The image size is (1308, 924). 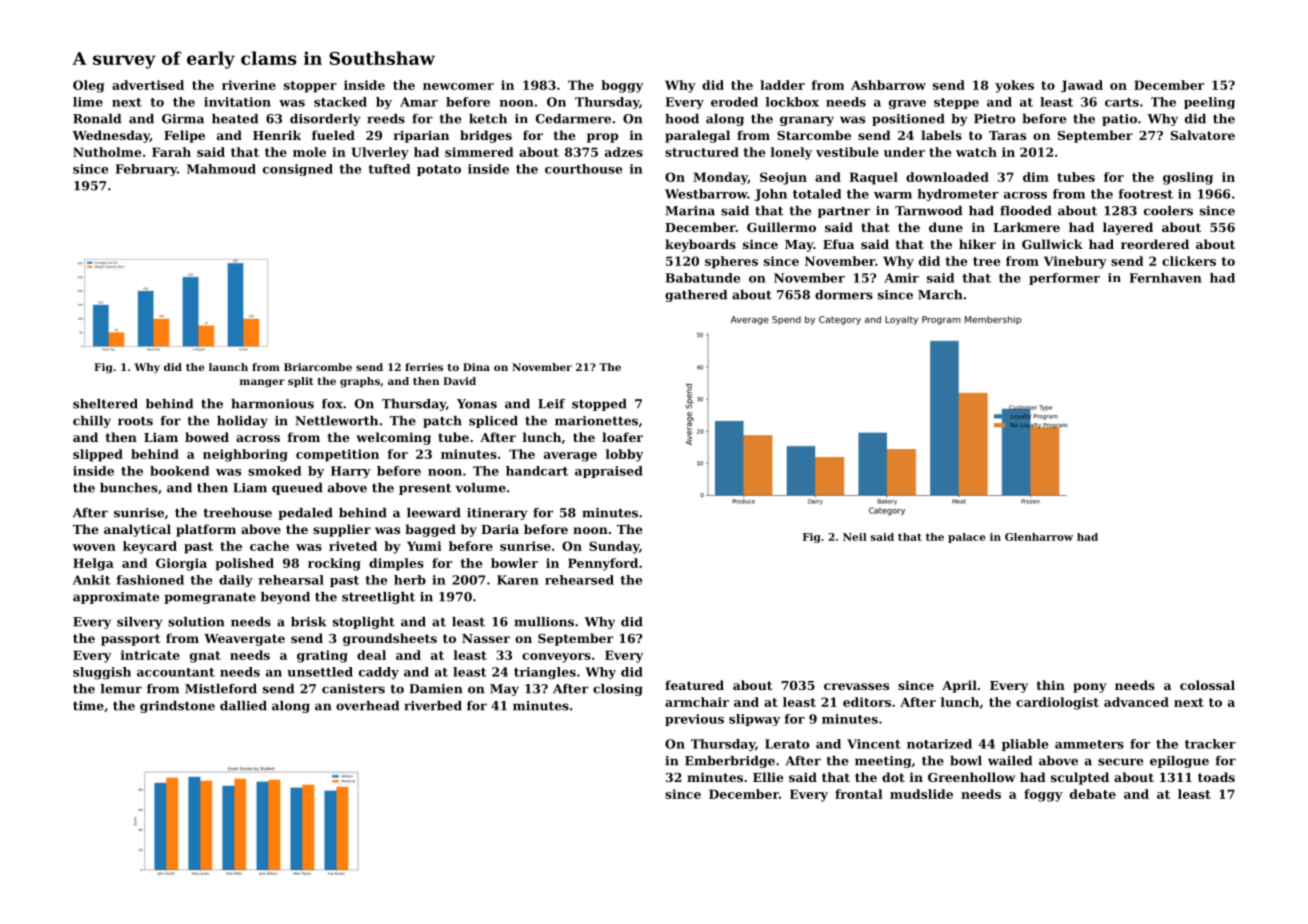 What do you see at coordinates (310, 87) in the screenshot?
I see `stopper` at bounding box center [310, 87].
